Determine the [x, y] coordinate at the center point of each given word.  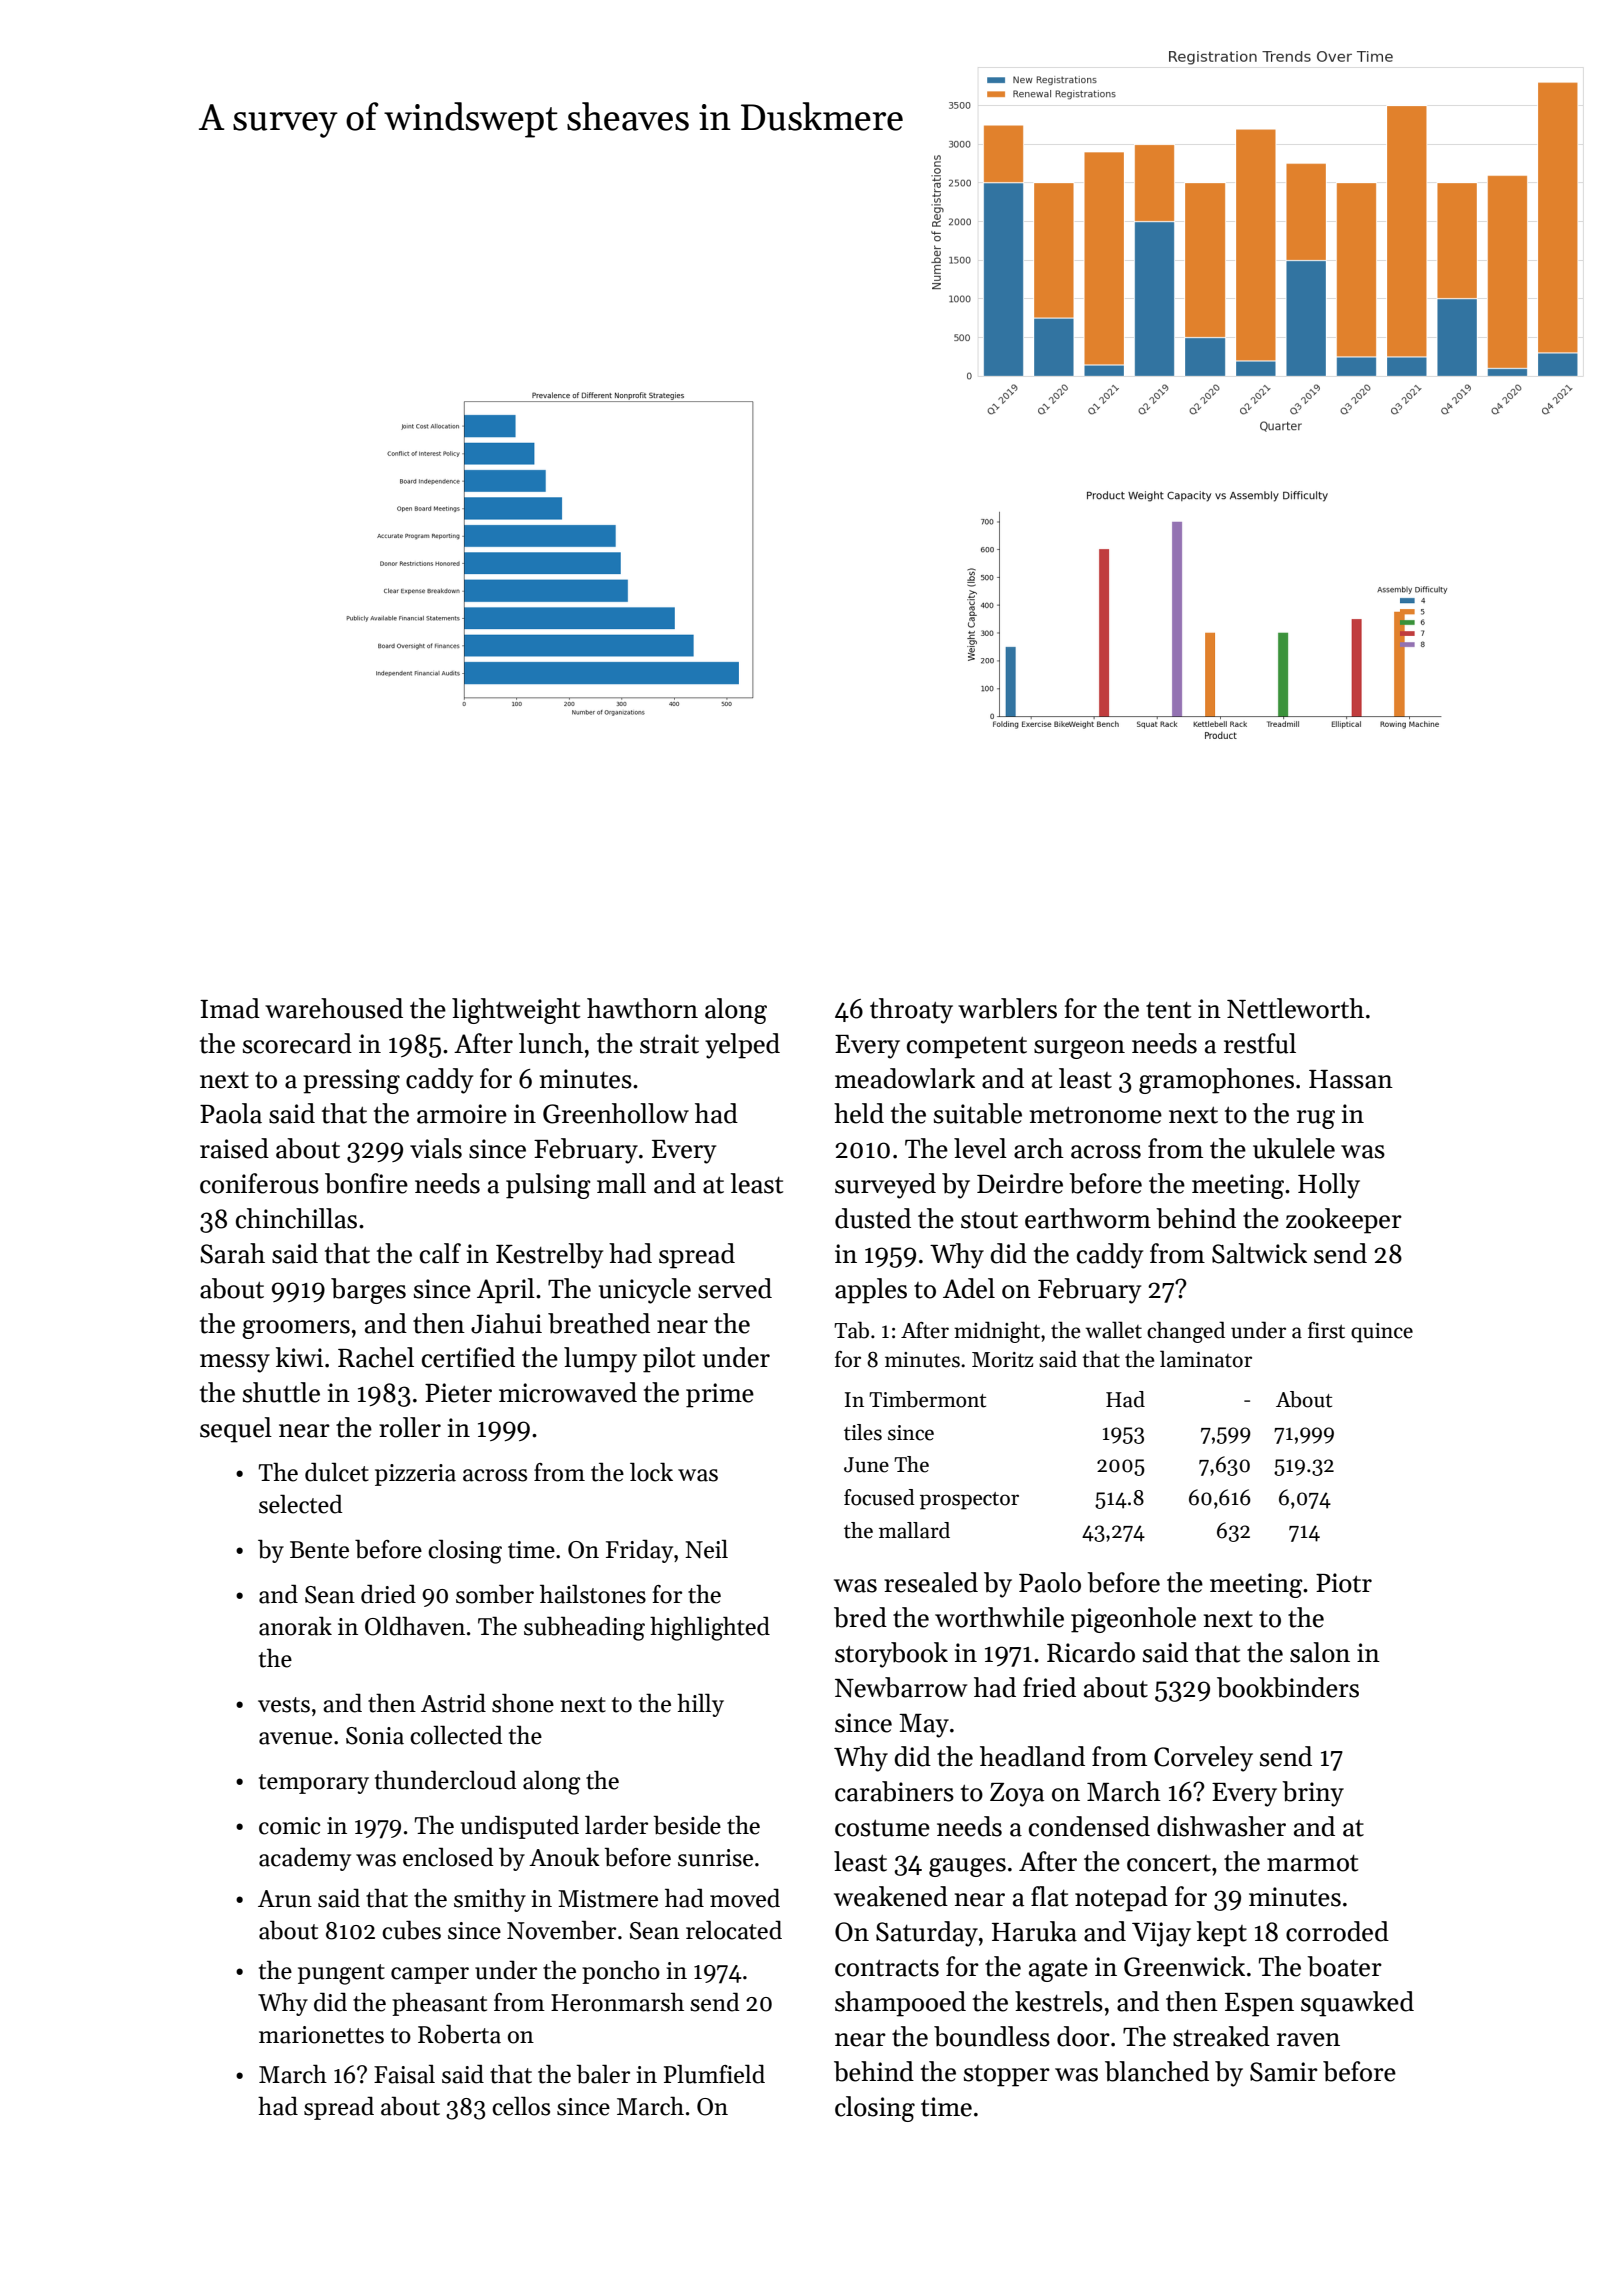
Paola [231, 1113]
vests [284, 1705]
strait [669, 1044]
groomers [296, 1329]
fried [1049, 1687]
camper [430, 1975]
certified [468, 1357]
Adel [969, 1288]
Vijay [1161, 1934]
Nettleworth [1295, 1008]
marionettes [321, 2035]
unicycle [645, 1291]
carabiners [894, 1791]
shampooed [900, 2004]
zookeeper [1344, 1221]
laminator [1206, 1359]
